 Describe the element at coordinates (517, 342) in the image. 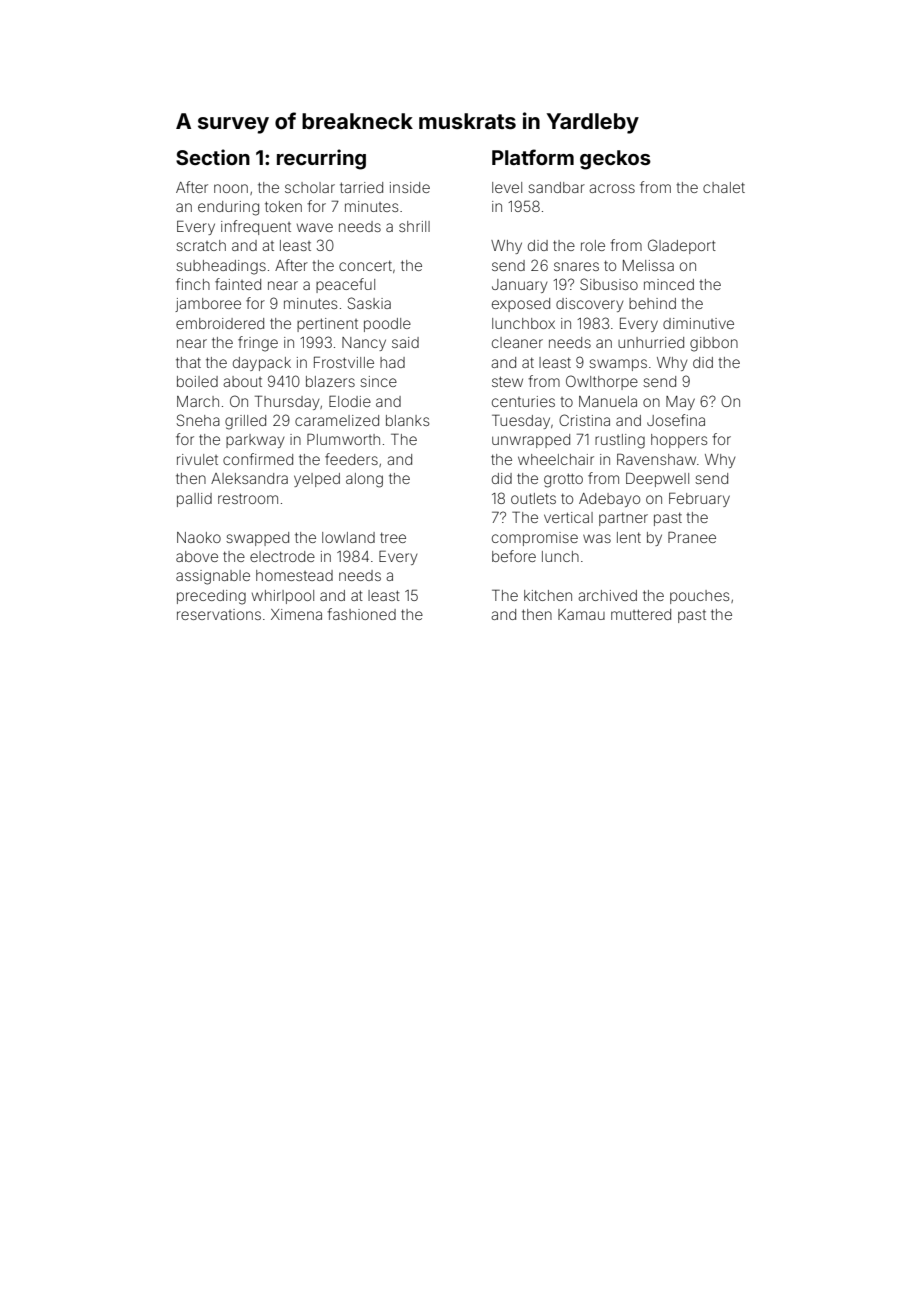

I see `cleaner` at that location.
